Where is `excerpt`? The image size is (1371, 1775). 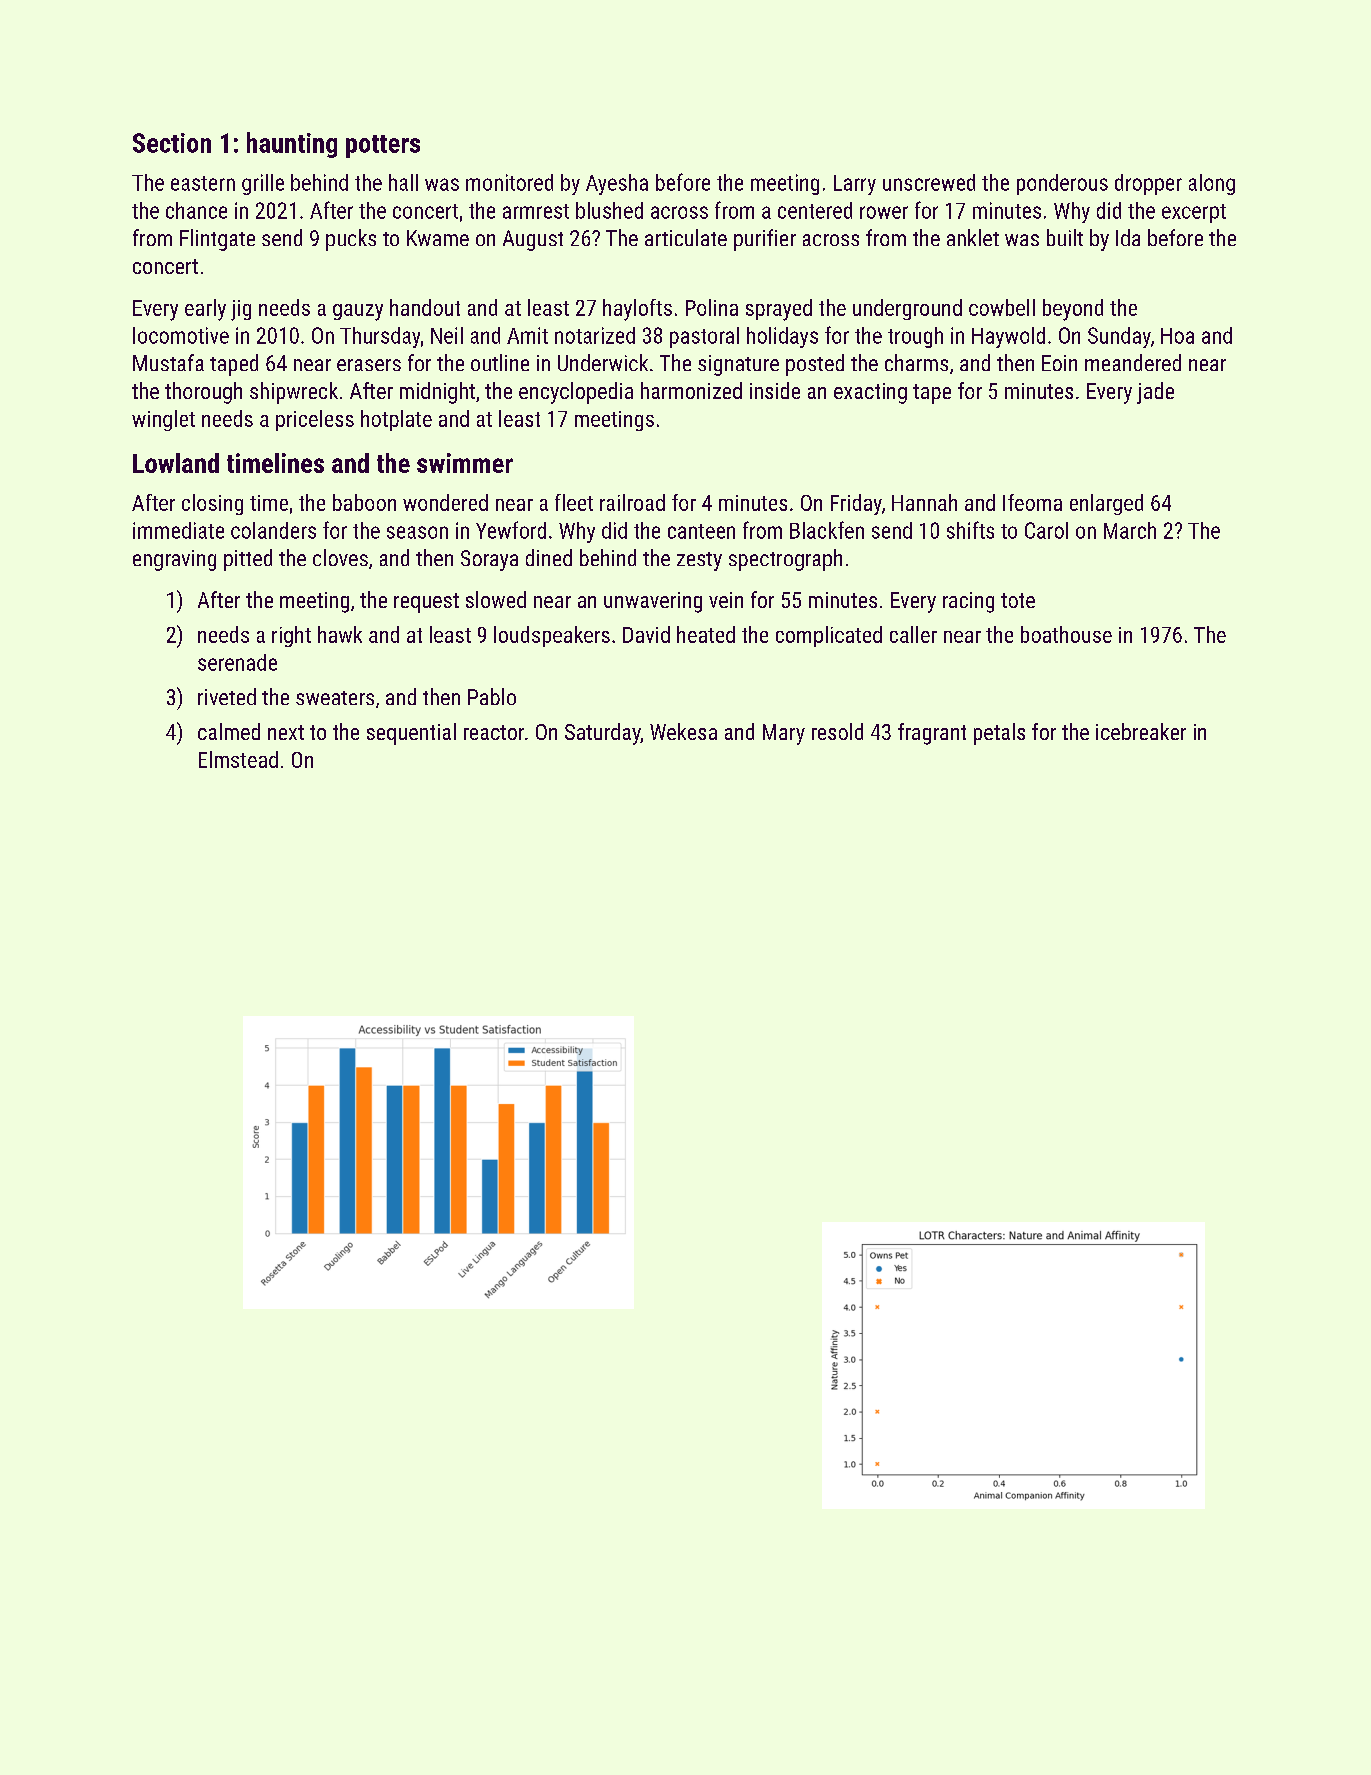
excerpt is located at coordinates (1194, 213).
